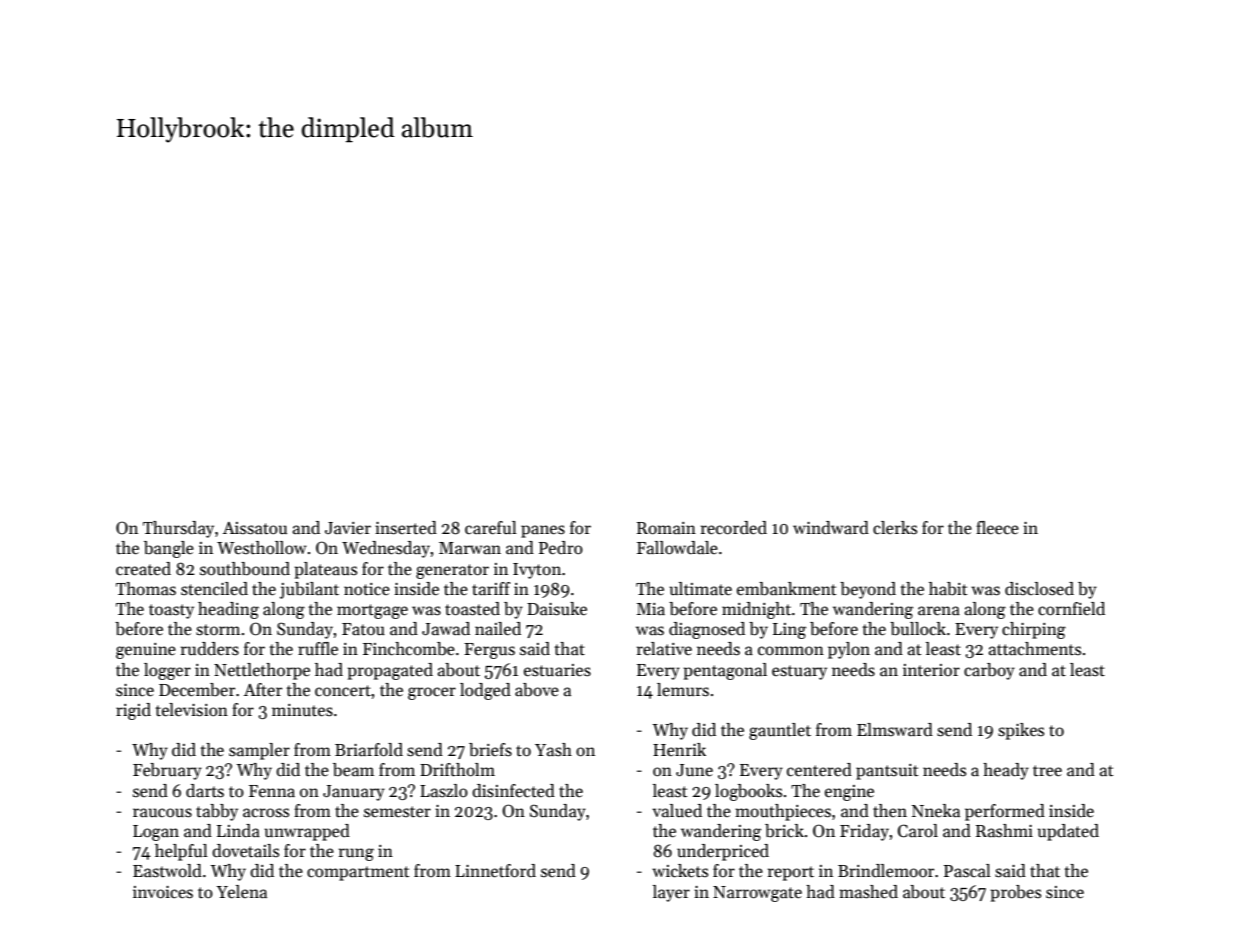 The width and height of the page is (1233, 952). I want to click on pantsuit, so click(887, 772).
